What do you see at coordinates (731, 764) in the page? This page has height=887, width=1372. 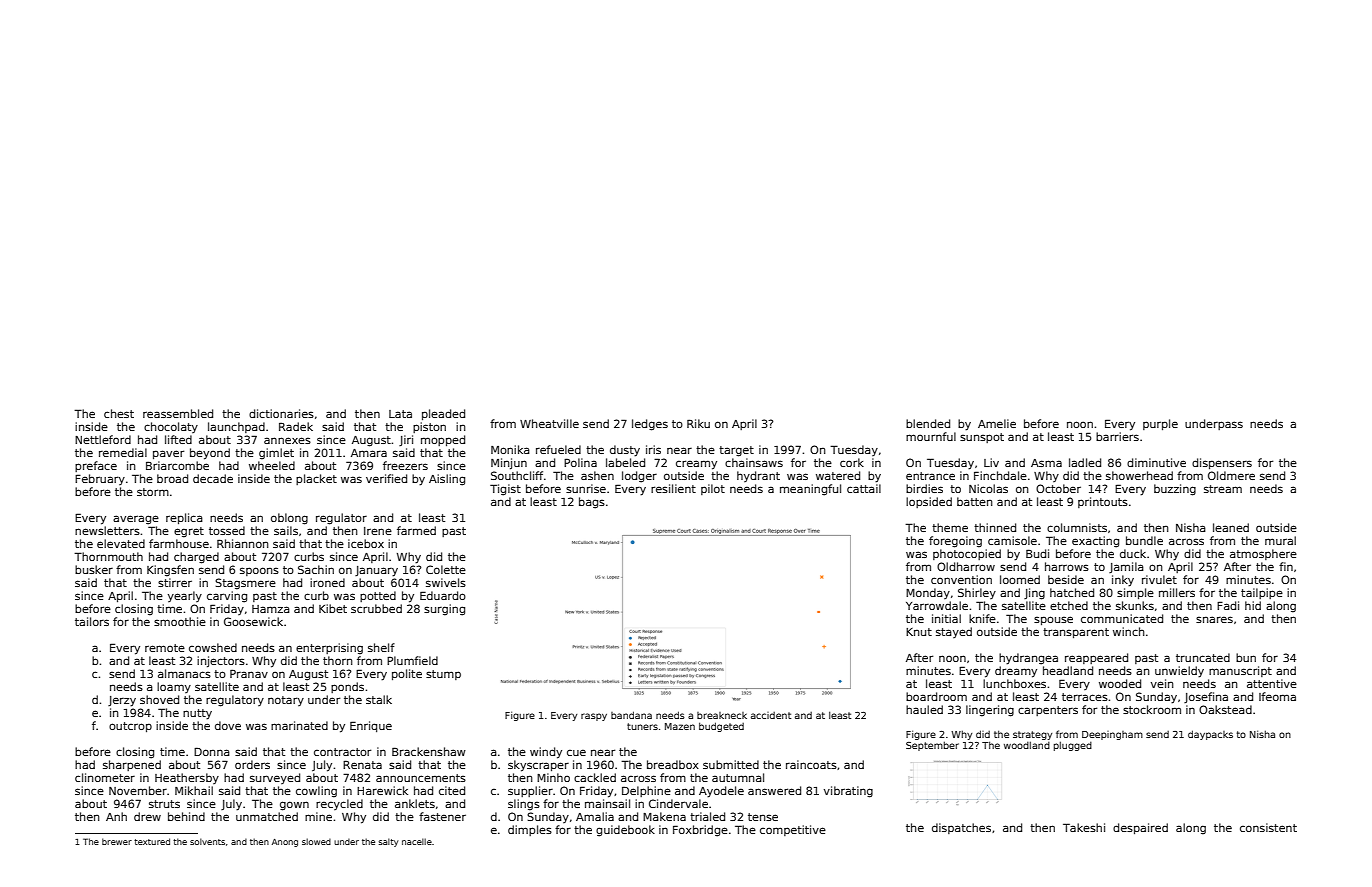 I see `submitted` at bounding box center [731, 764].
